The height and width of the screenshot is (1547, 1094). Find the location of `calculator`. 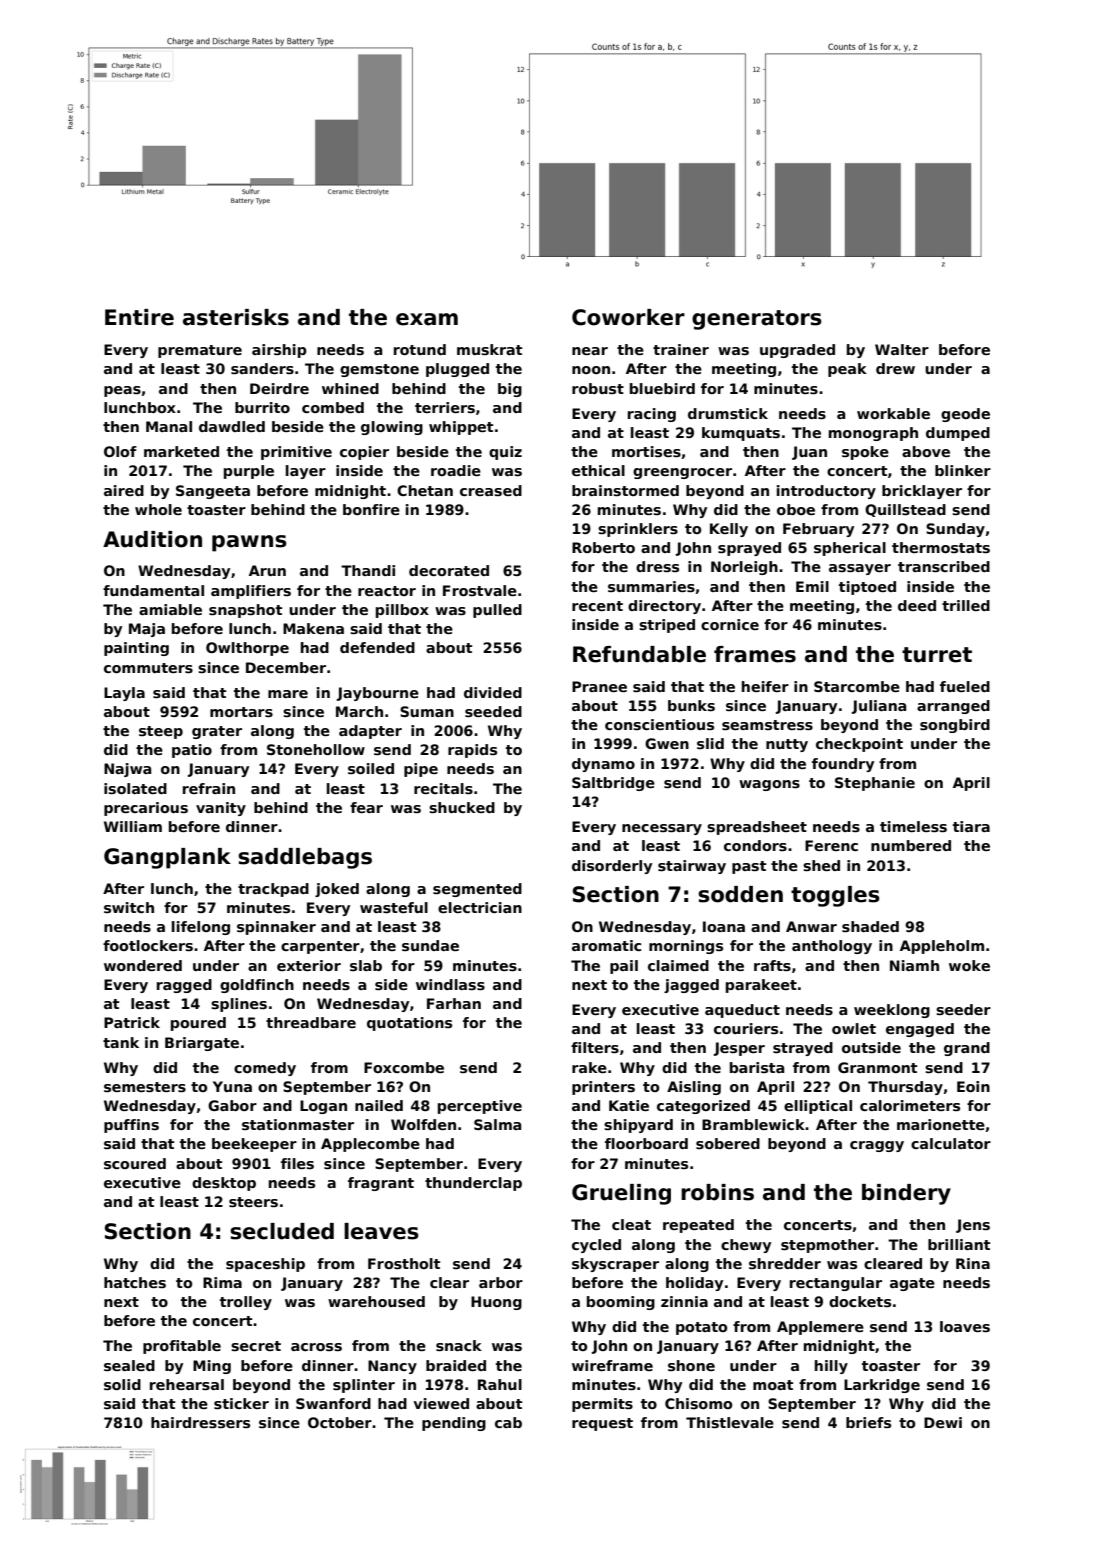

calculator is located at coordinates (951, 1143).
